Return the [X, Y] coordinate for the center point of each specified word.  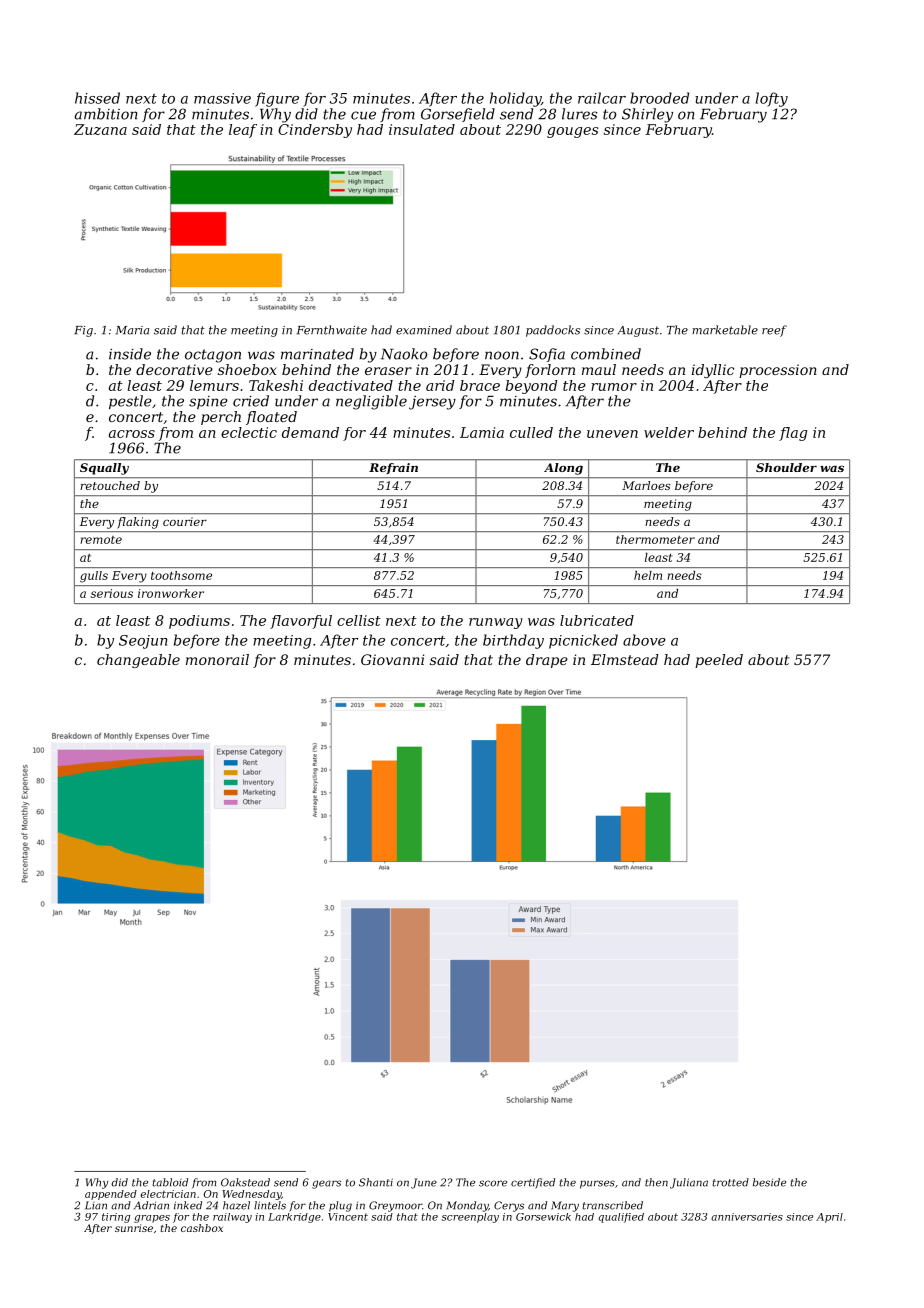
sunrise [134, 1228]
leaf [243, 131]
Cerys [509, 1206]
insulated [422, 129]
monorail [217, 659]
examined [424, 330]
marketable [725, 330]
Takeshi [276, 385]
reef [774, 331]
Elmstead [624, 659]
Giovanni [392, 659]
